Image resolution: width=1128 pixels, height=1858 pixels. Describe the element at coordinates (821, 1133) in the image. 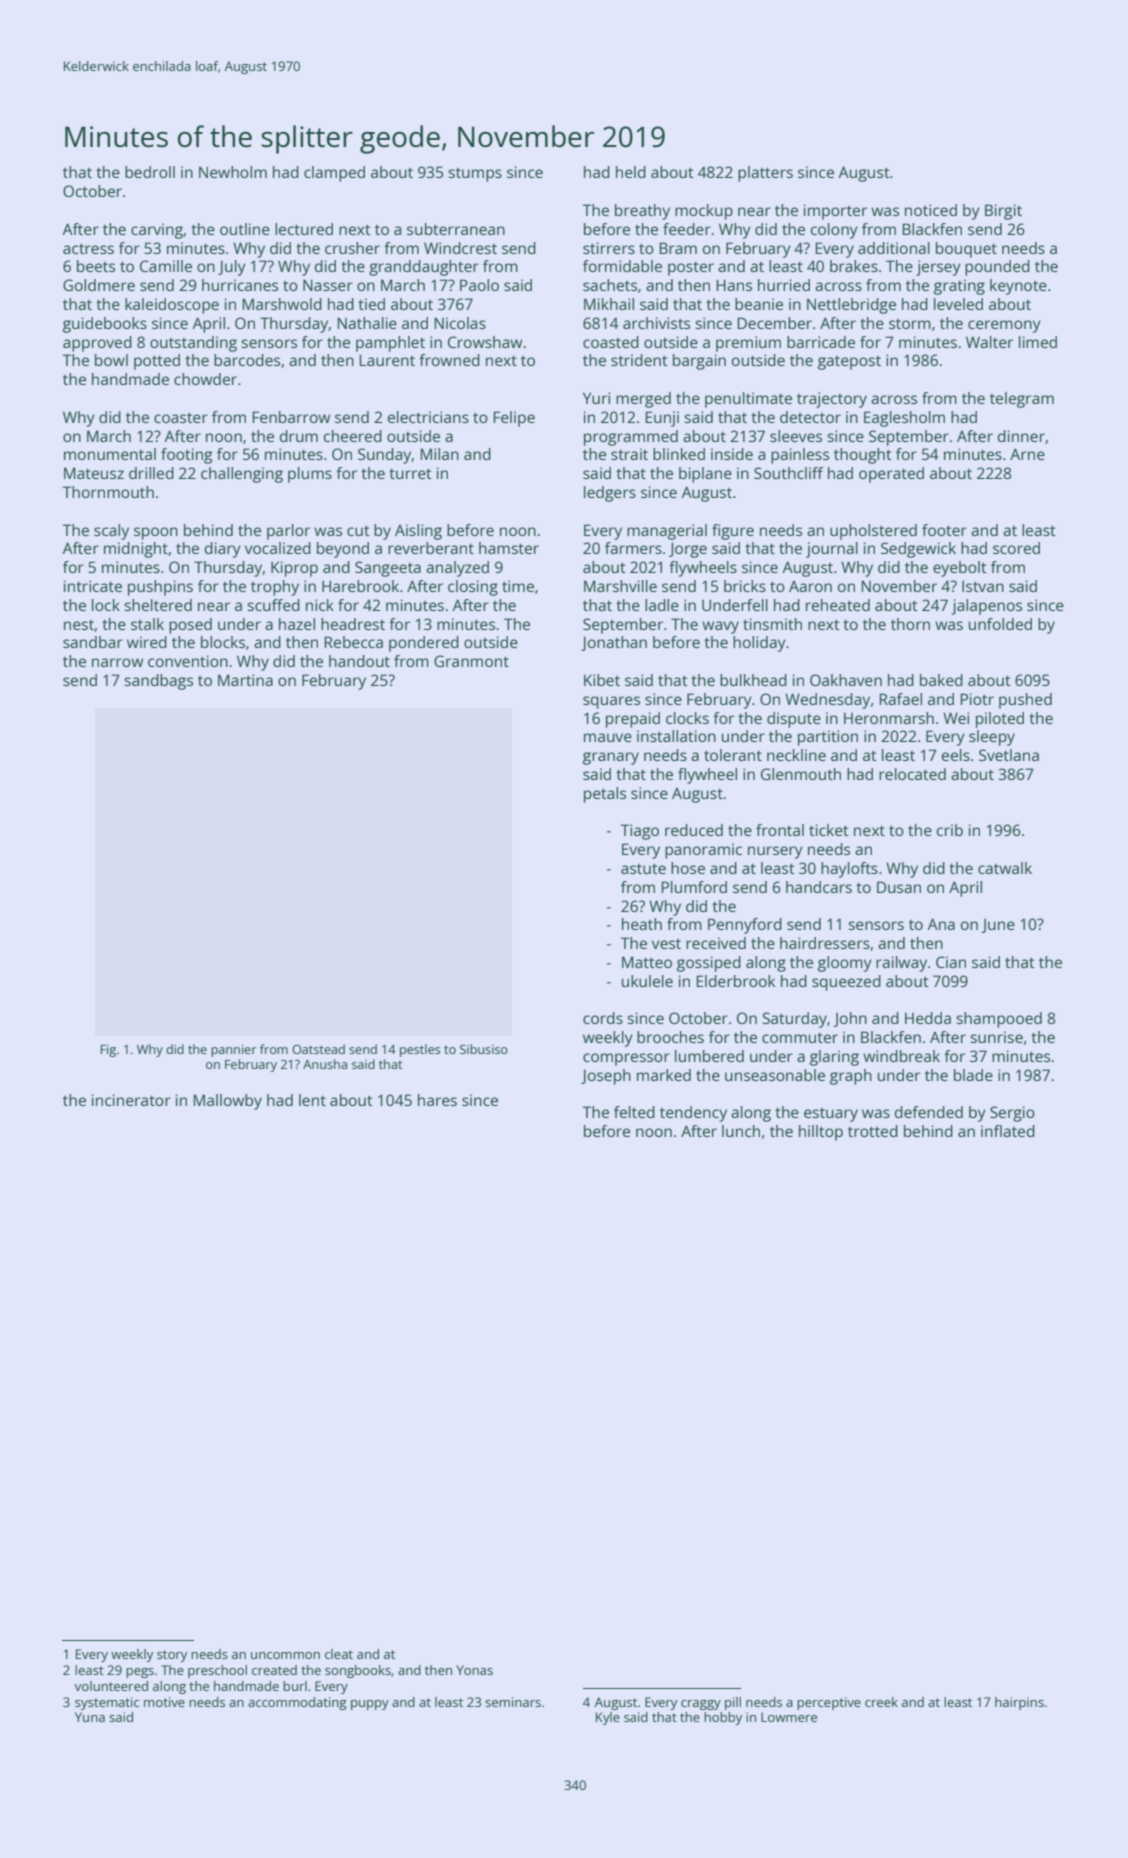

I see `hilltop` at that location.
